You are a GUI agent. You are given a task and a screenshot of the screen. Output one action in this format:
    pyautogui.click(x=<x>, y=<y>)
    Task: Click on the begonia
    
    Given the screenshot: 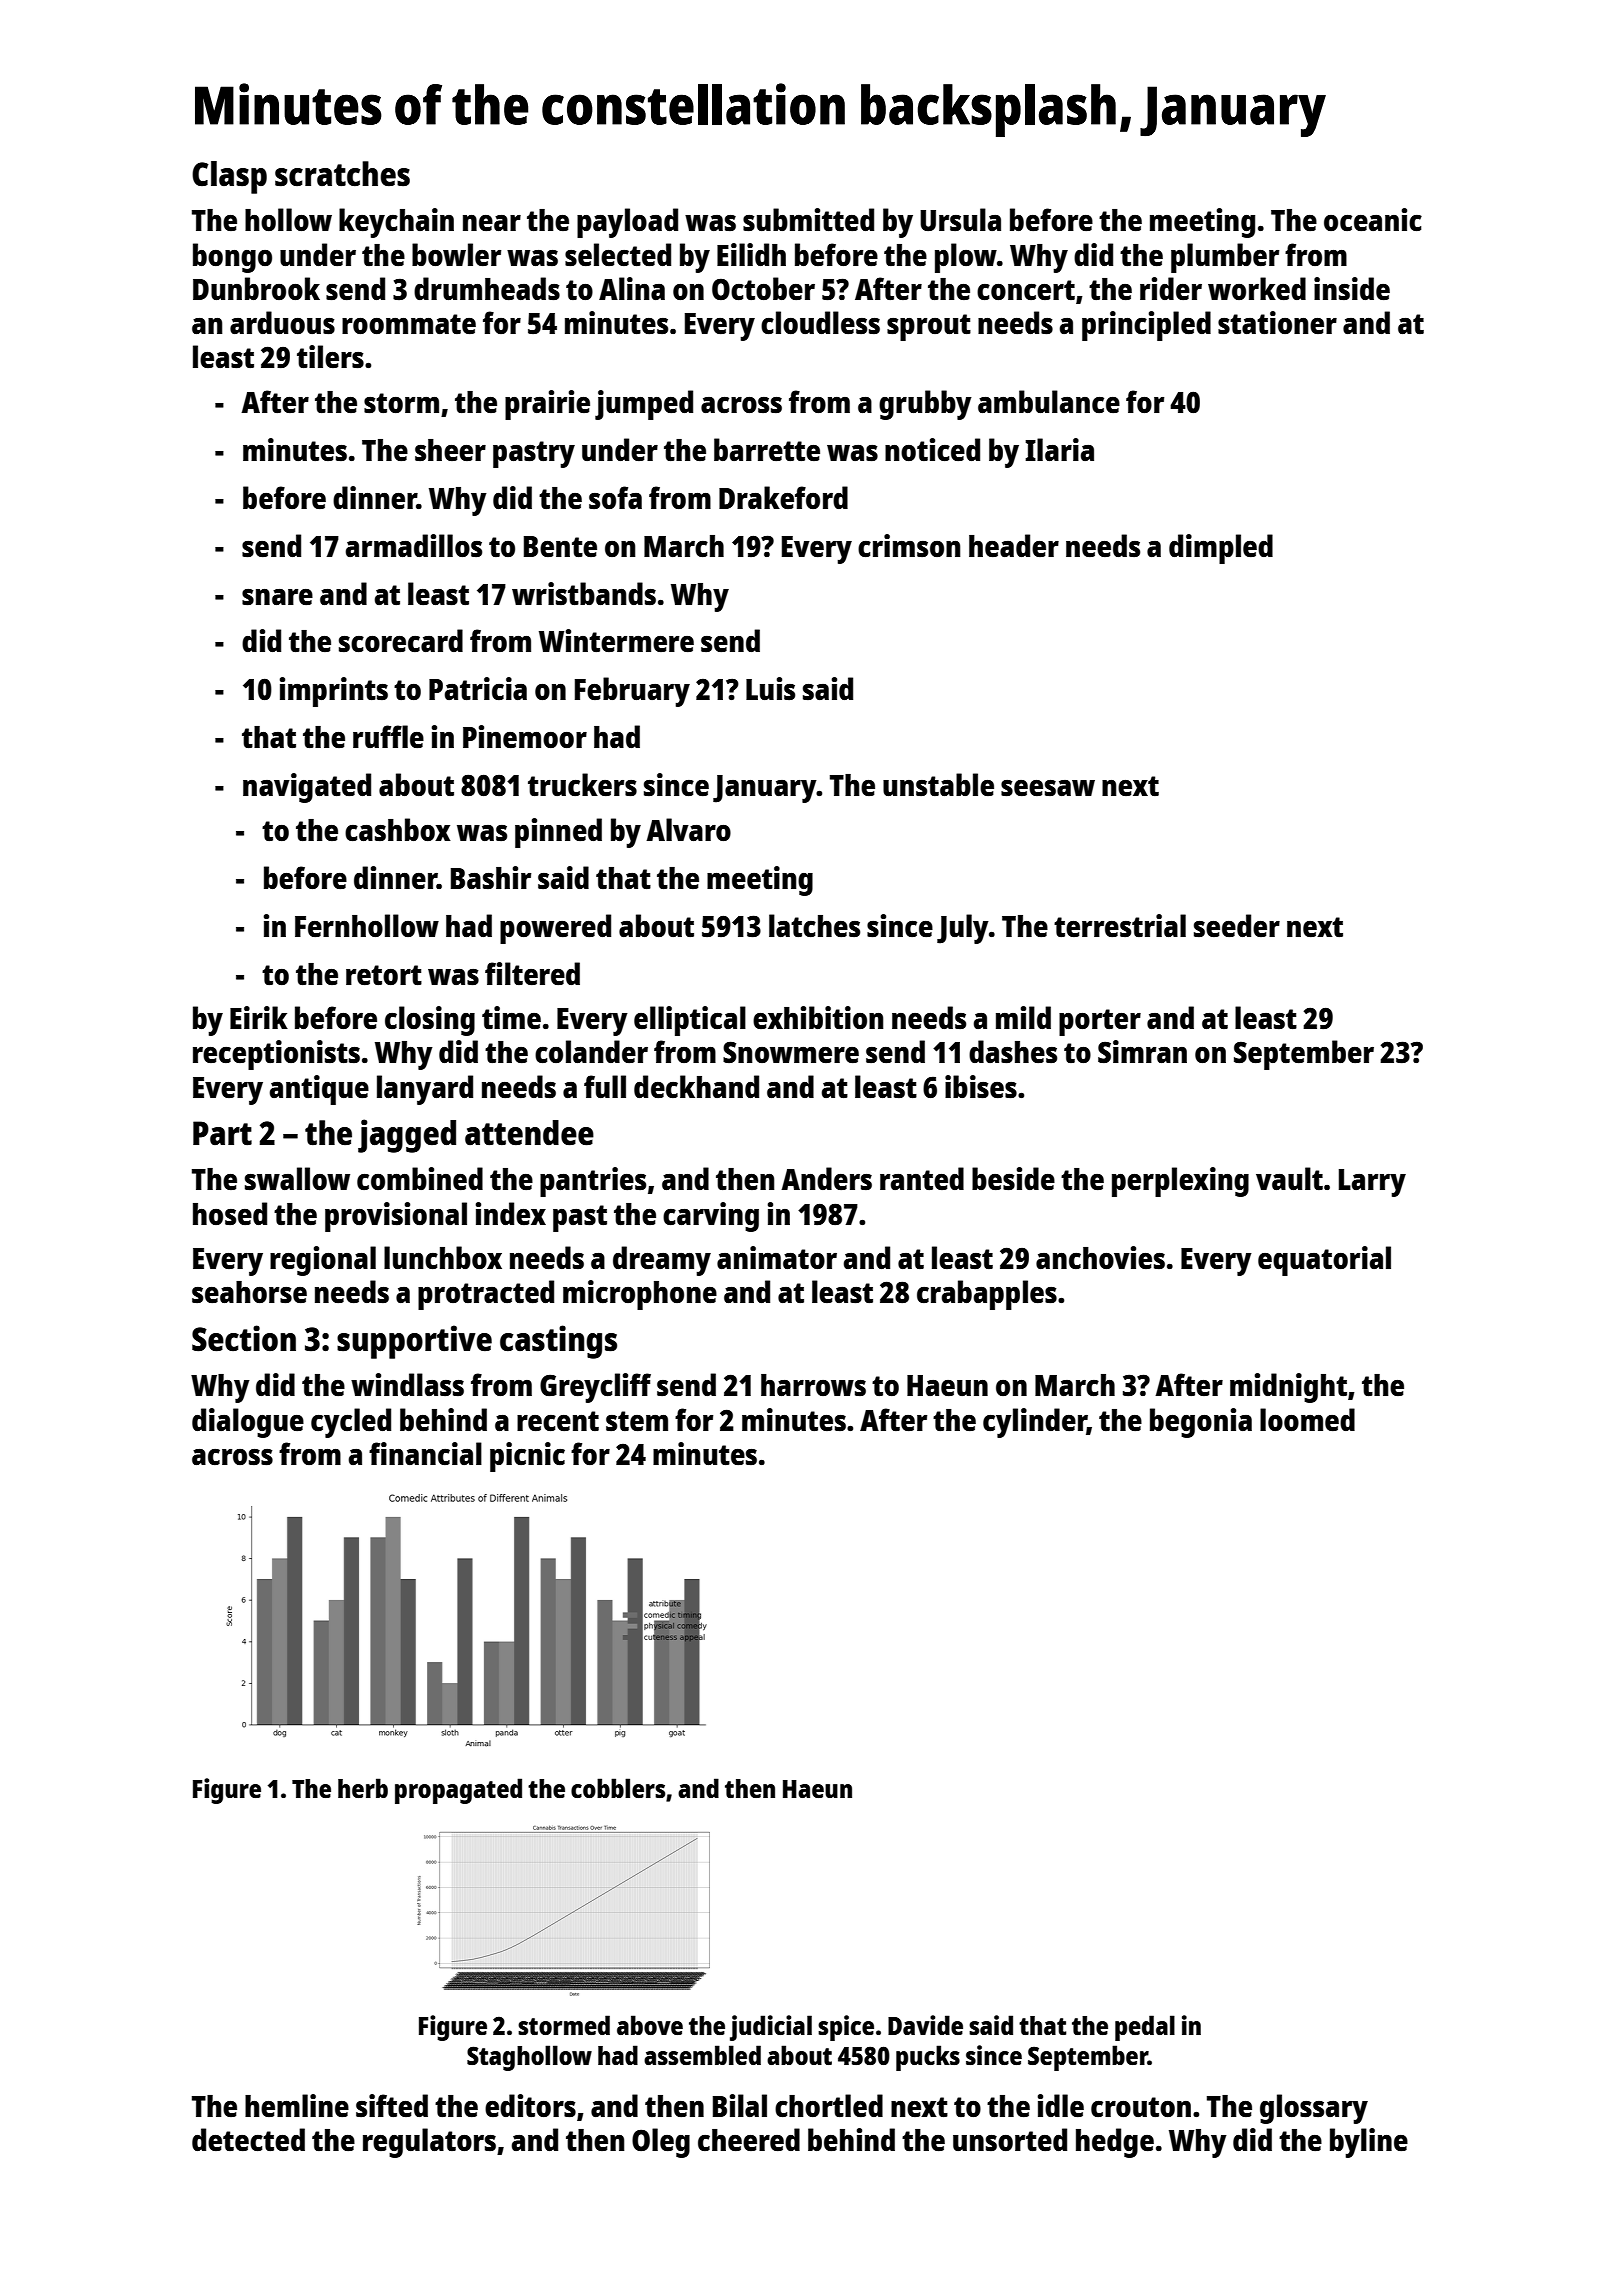 What is the action you would take?
    pyautogui.click(x=1201, y=1423)
